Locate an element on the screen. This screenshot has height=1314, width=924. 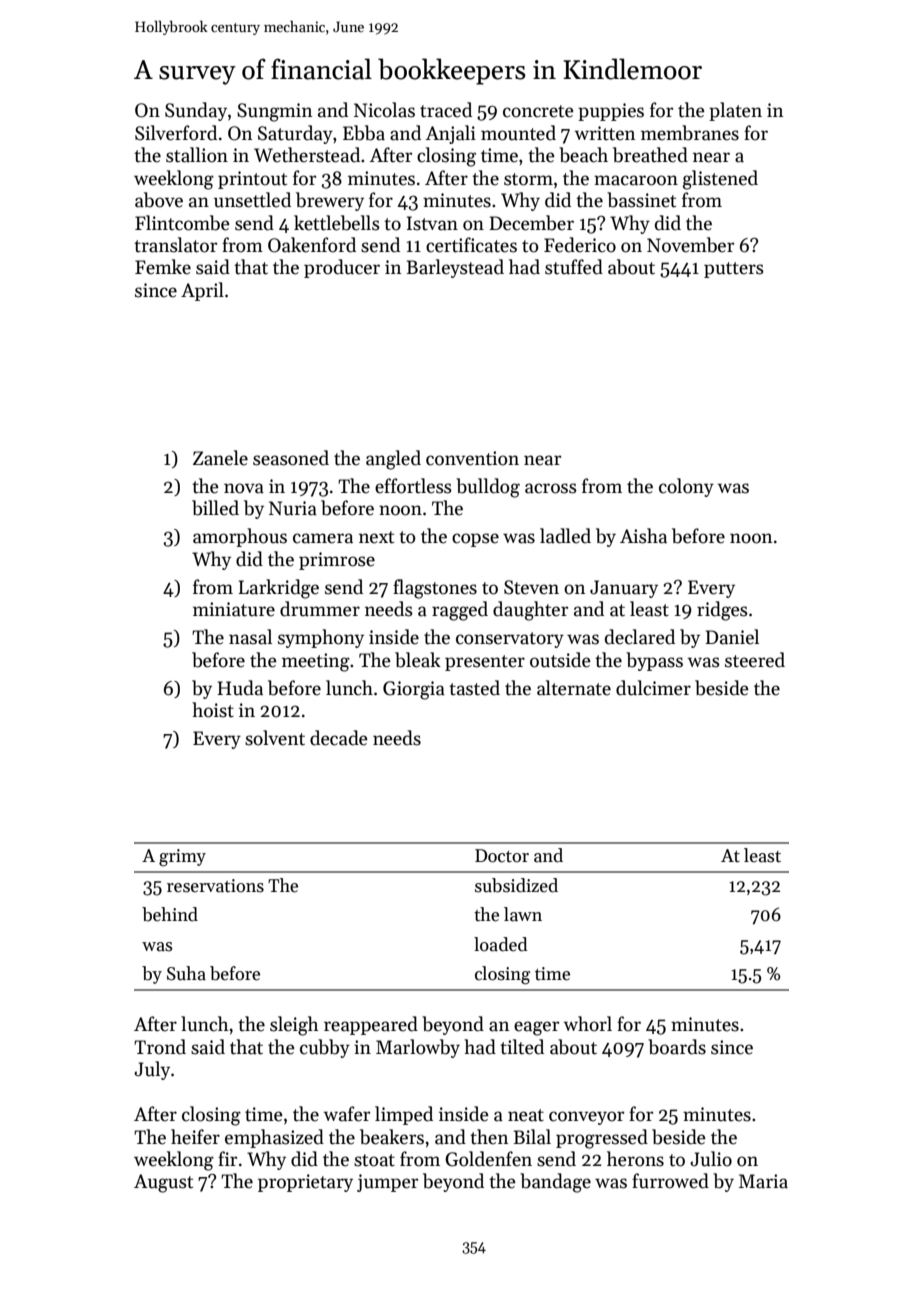
colony is located at coordinates (686, 487).
